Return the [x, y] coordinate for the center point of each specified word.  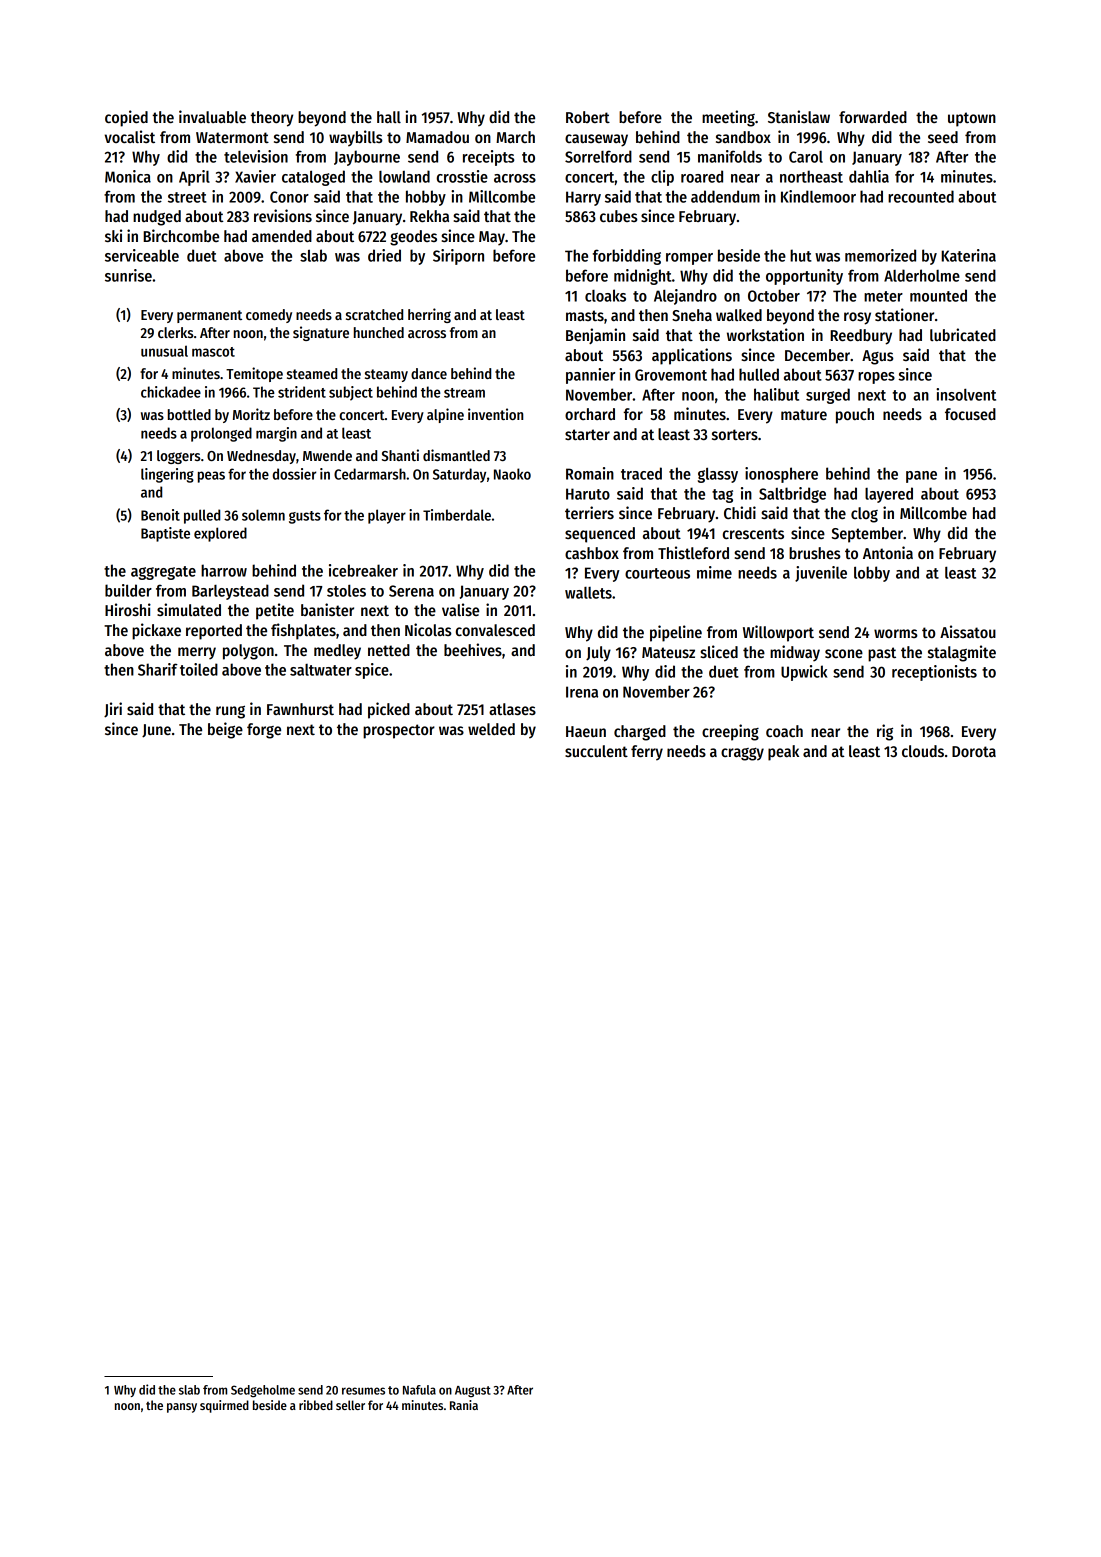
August [473, 1391]
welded [491, 729]
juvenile [821, 574]
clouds [923, 751]
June [156, 731]
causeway [596, 140]
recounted [921, 196]
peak [783, 753]
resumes [363, 1391]
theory [271, 119]
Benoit [160, 515]
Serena [411, 591]
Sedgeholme [263, 1391]
